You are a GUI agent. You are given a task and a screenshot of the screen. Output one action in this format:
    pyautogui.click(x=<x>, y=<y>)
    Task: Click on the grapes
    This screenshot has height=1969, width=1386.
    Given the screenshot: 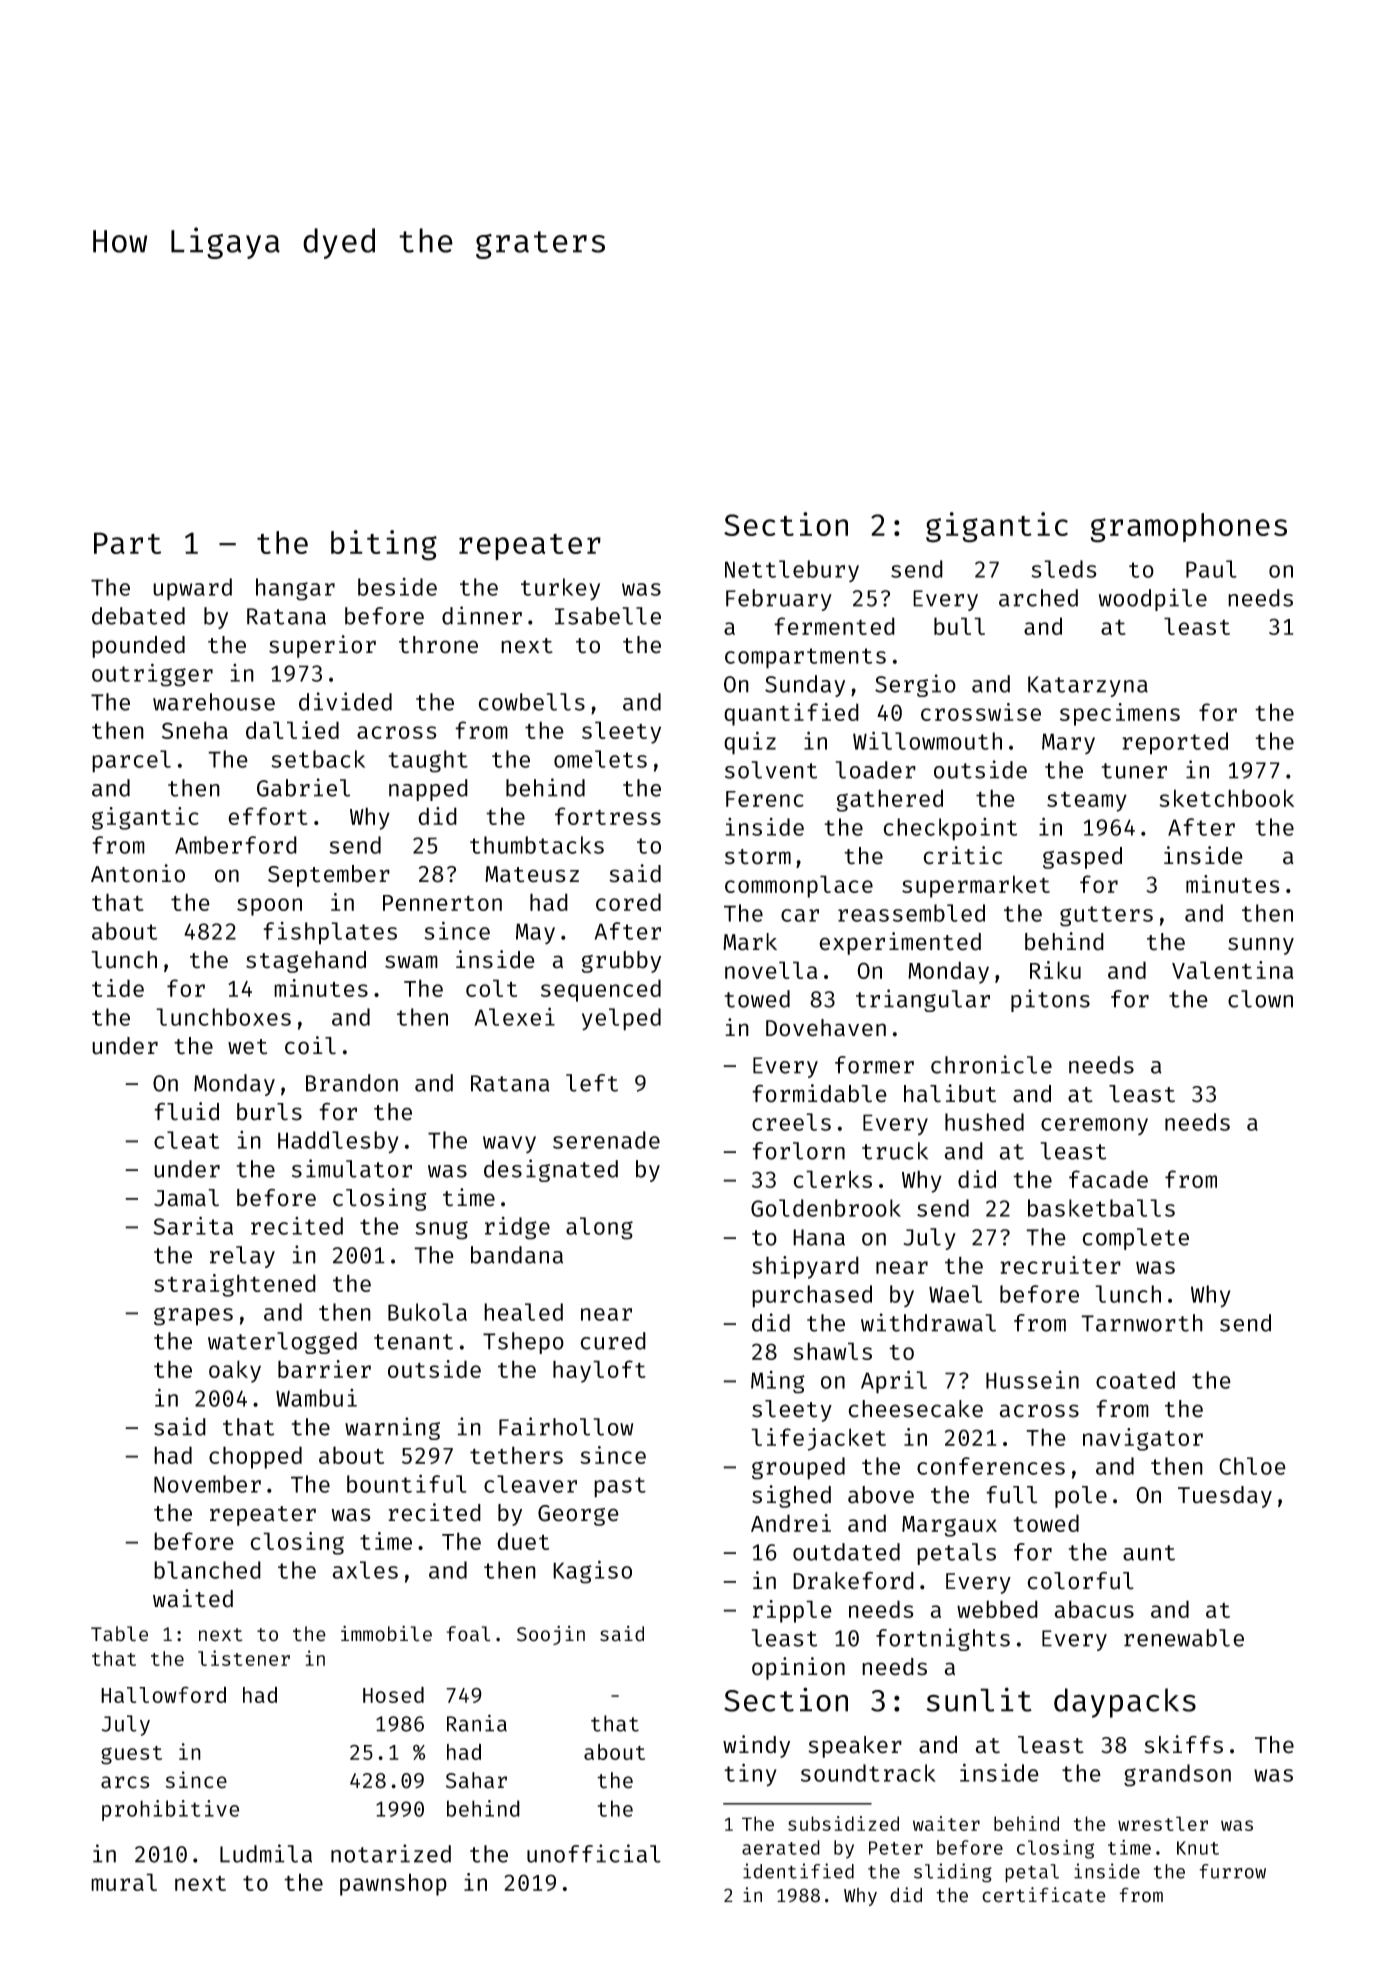 What is the action you would take?
    pyautogui.click(x=193, y=1316)
